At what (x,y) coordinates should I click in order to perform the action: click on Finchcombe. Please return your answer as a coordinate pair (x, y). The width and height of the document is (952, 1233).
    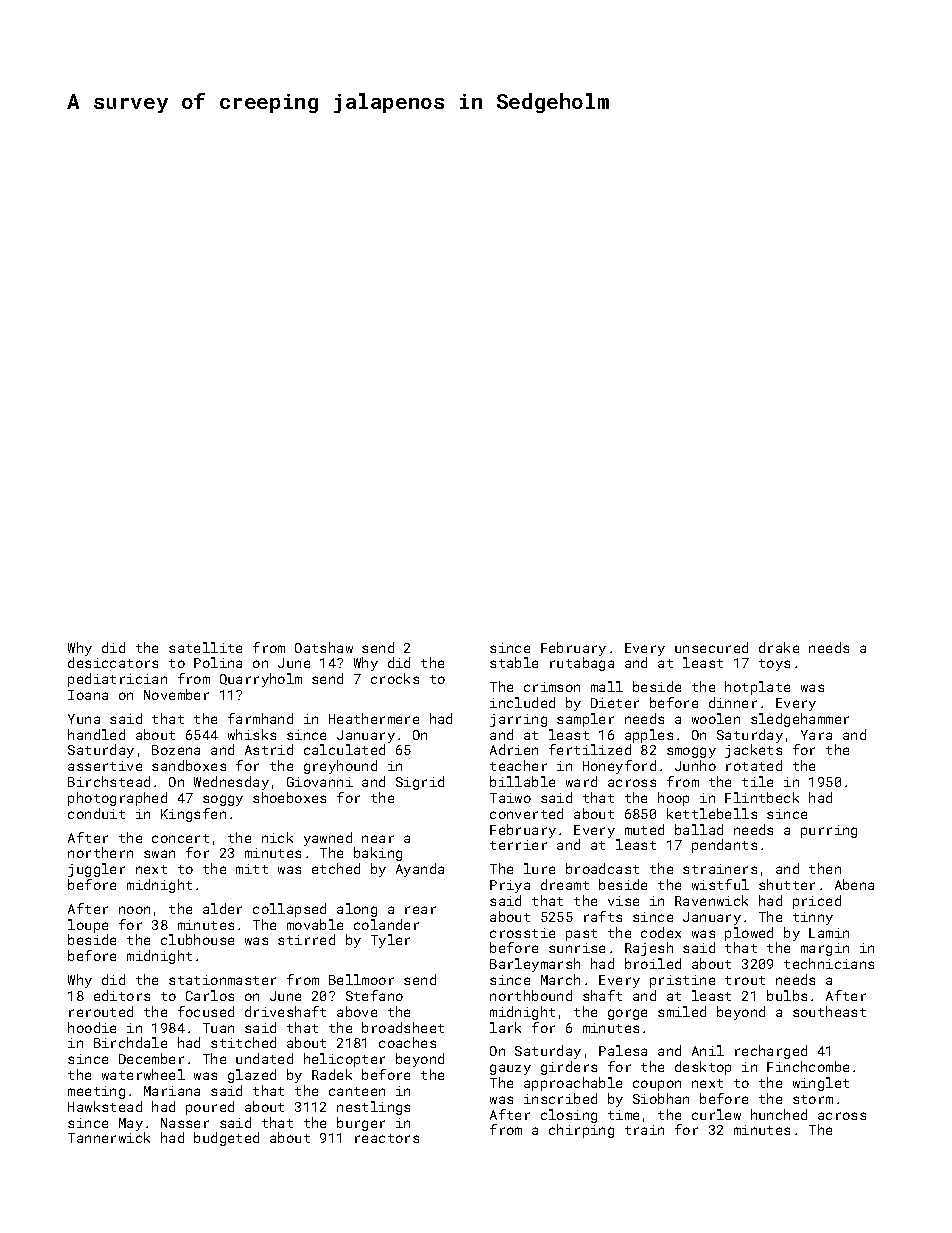
    Looking at the image, I should click on (808, 1066).
